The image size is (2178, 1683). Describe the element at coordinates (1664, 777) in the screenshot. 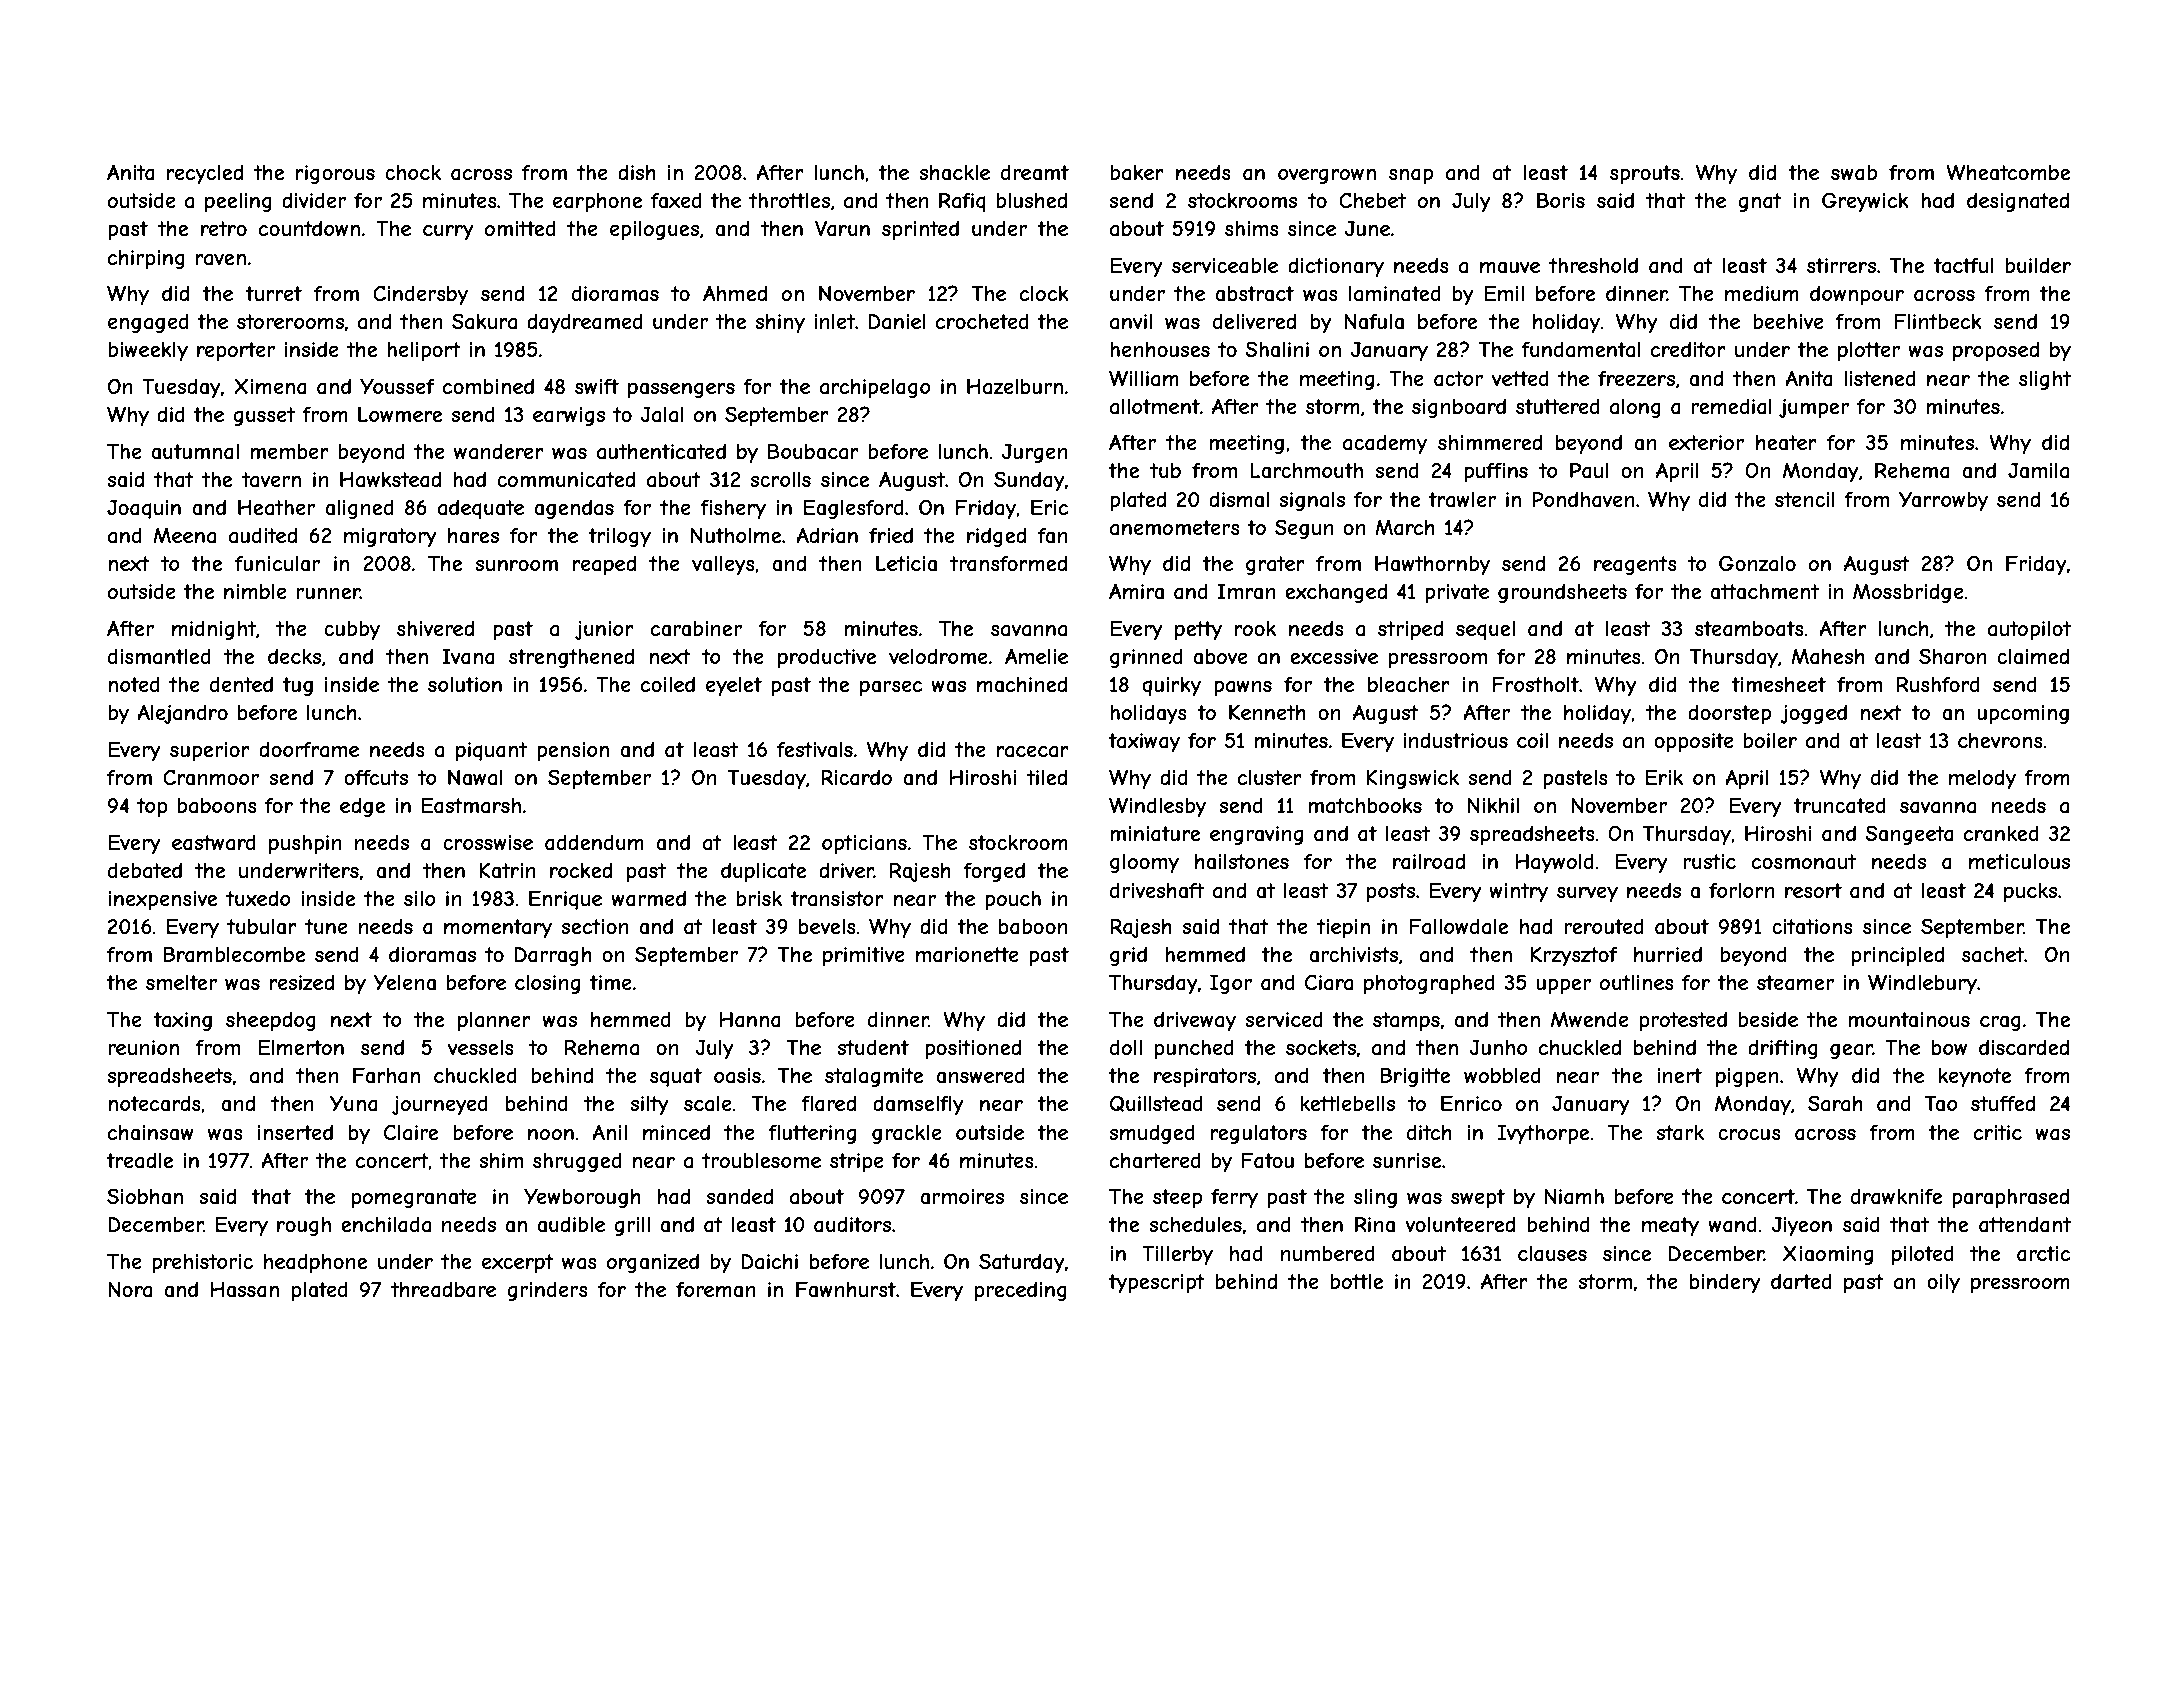

I see `Erik` at that location.
